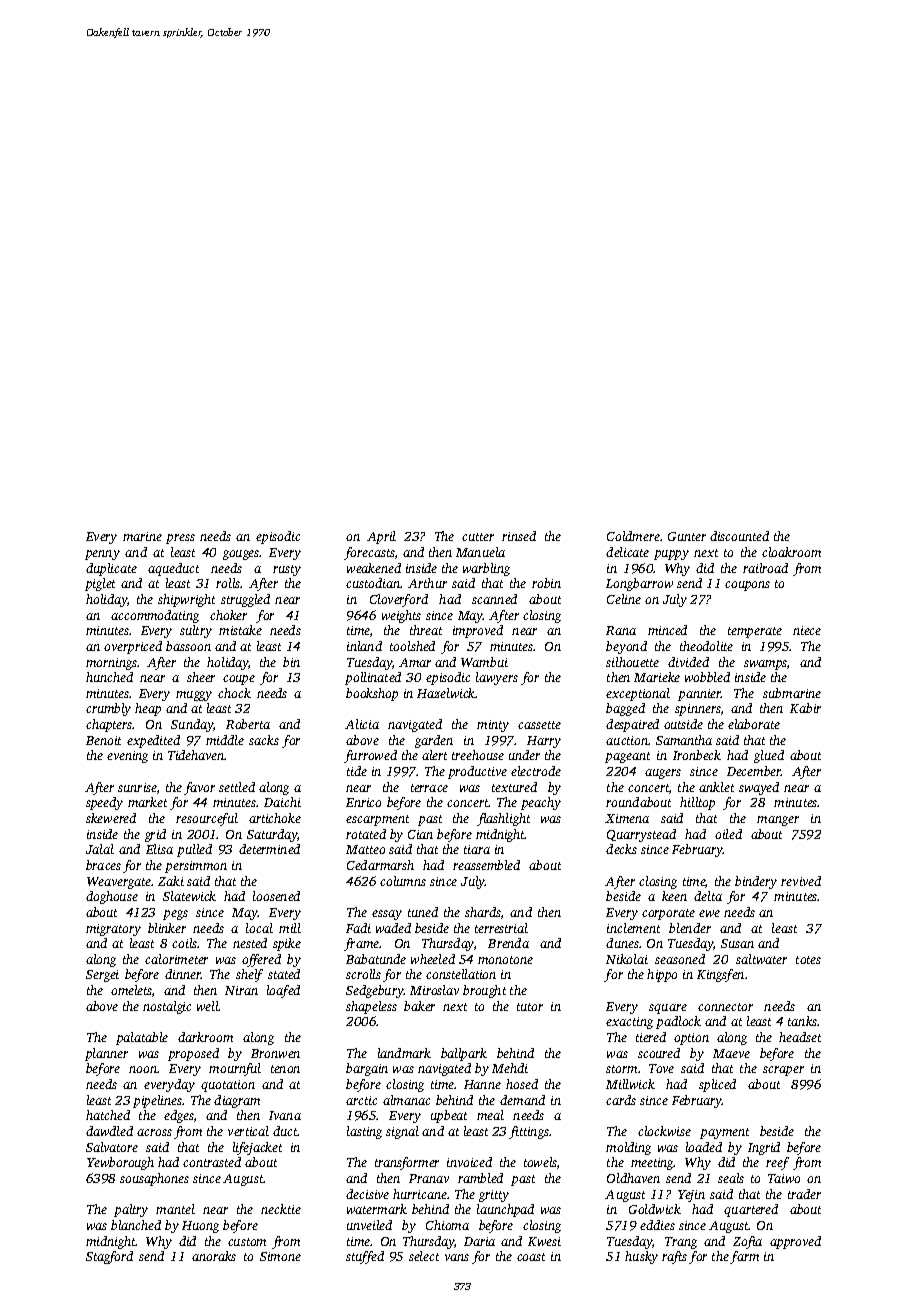 The image size is (908, 1316). Describe the element at coordinates (447, 1225) in the page. I see `Chioma` at that location.
